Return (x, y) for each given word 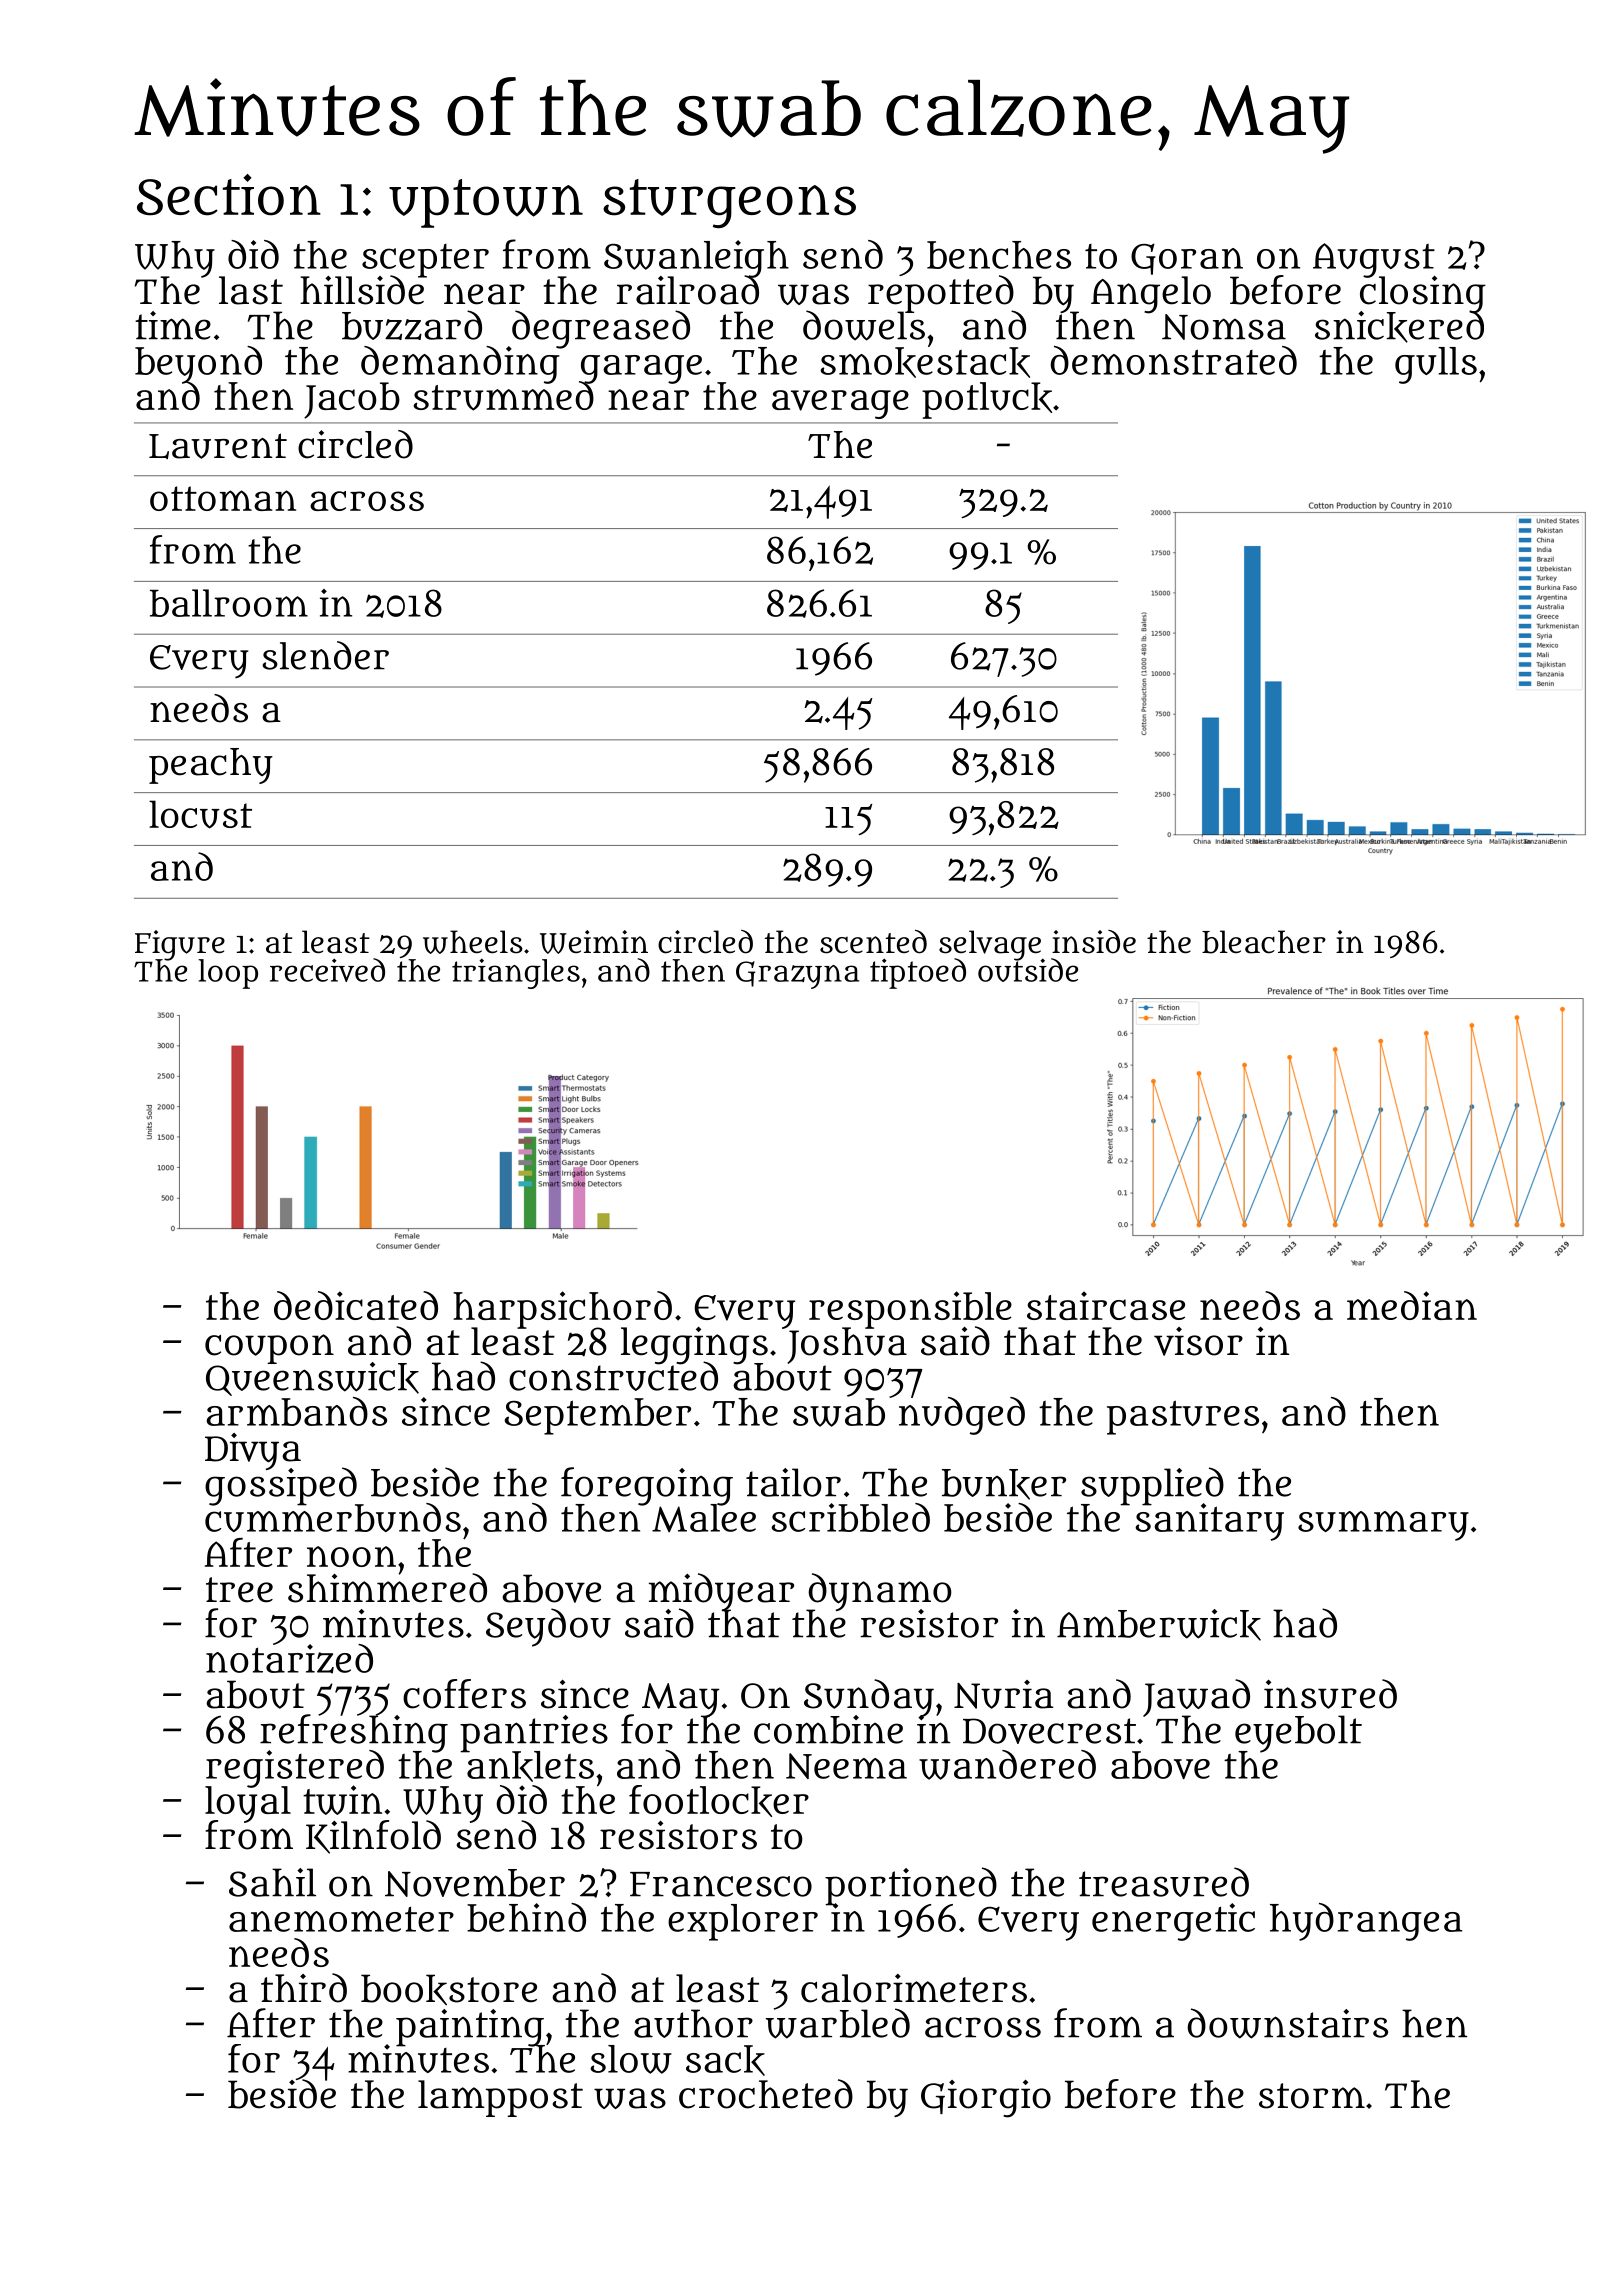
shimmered (387, 1588)
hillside (363, 290)
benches (999, 255)
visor (1198, 1341)
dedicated (356, 1305)
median (1412, 1305)
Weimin (594, 942)
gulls (1436, 365)
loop (228, 974)
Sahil (272, 1882)
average (840, 404)
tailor (793, 1482)
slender (325, 655)
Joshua (847, 1346)
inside (1094, 942)
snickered (1399, 327)
